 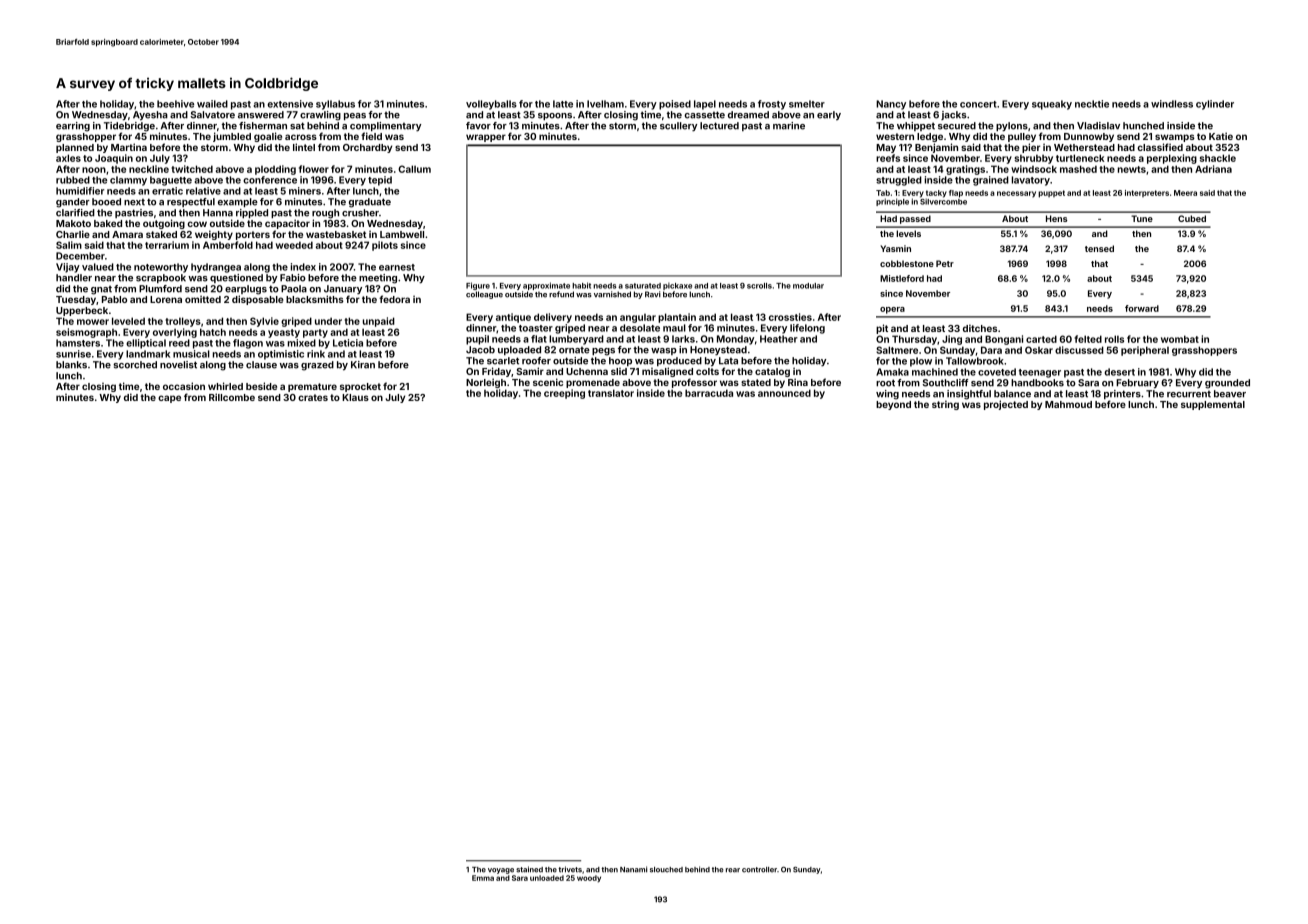 I want to click on translator, so click(x=611, y=393).
